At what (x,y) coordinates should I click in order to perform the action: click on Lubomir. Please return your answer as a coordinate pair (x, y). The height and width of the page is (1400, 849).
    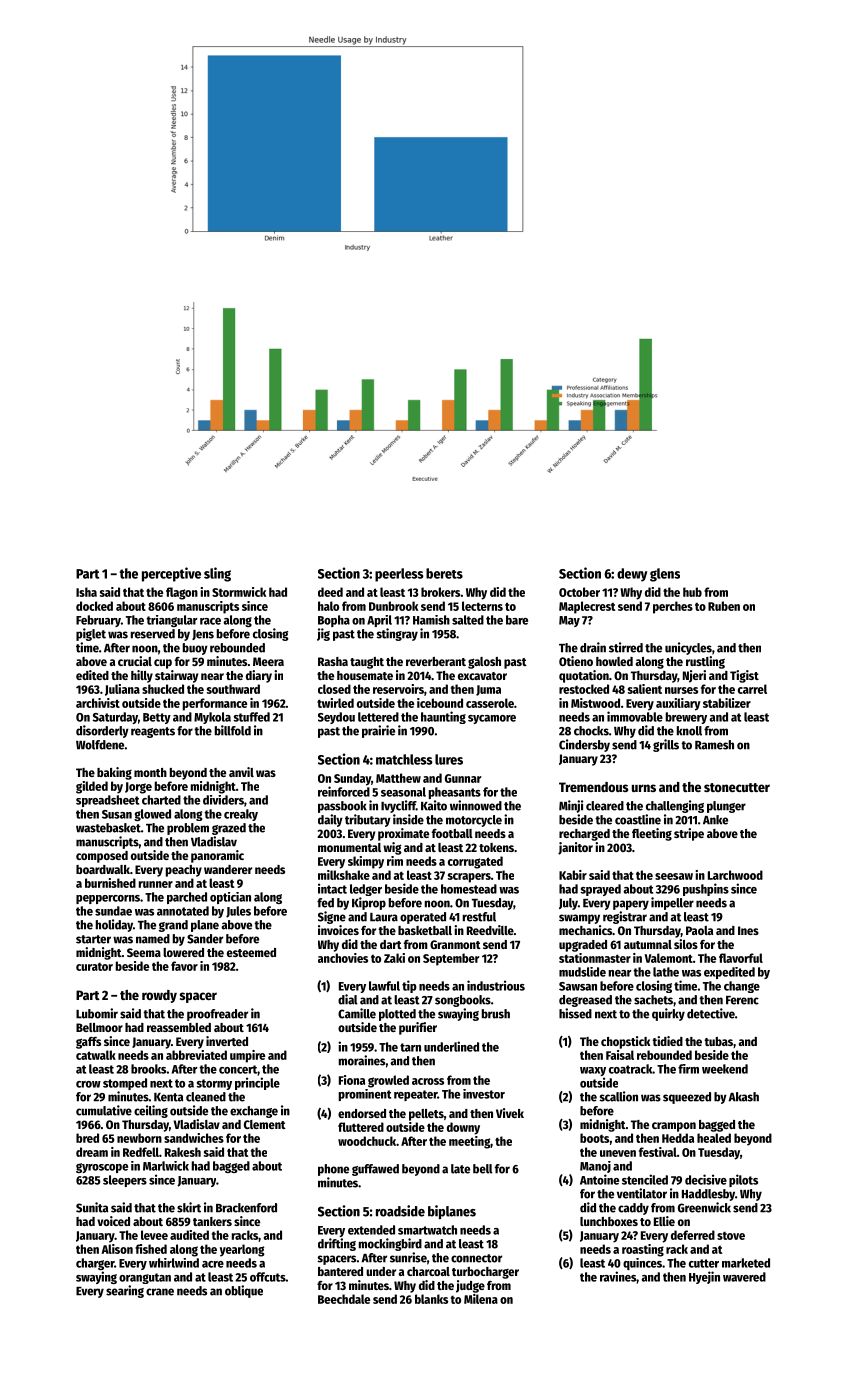
    Looking at the image, I should click on (97, 1013).
